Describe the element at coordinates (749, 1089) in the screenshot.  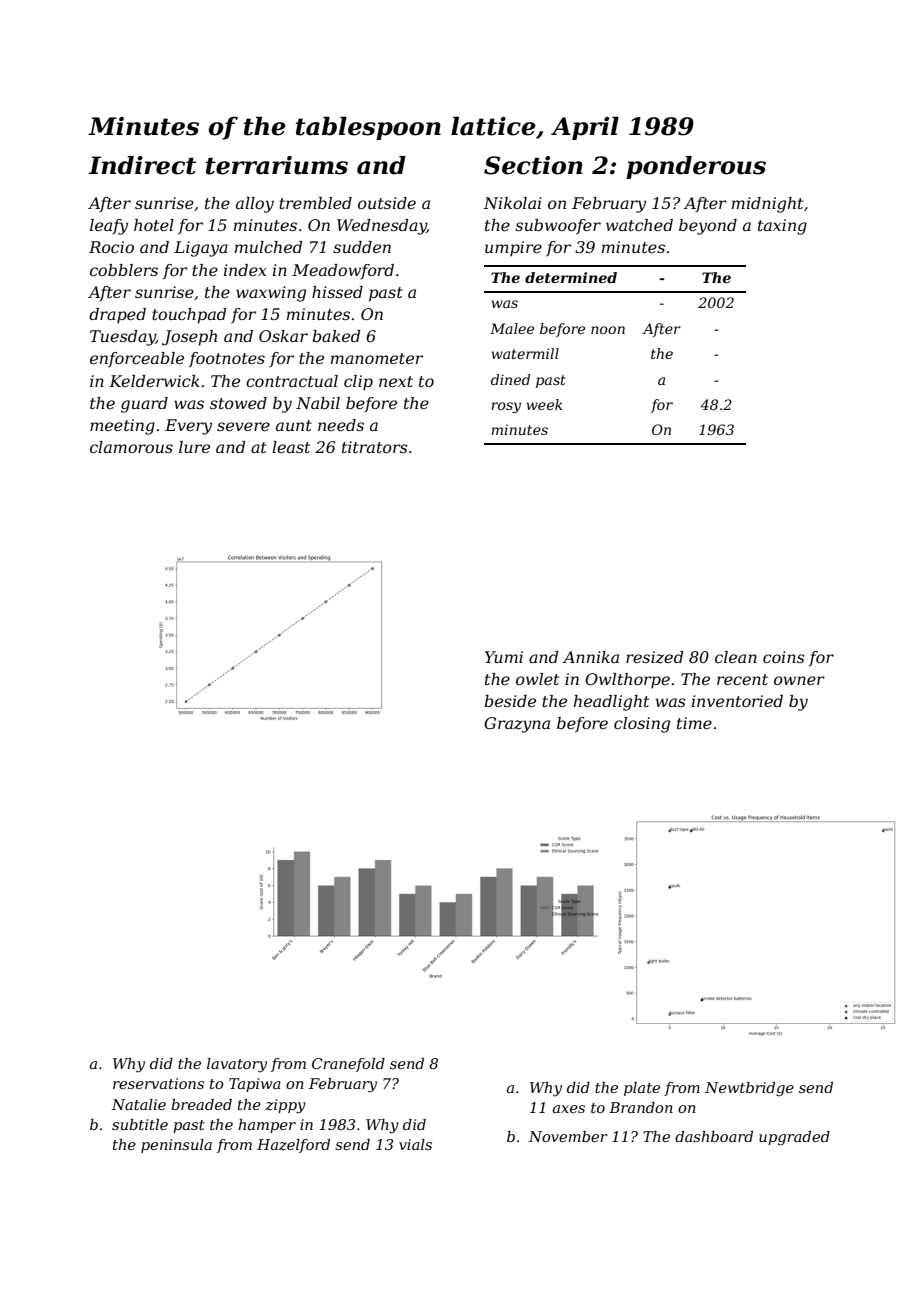
I see `Newtbridge` at that location.
